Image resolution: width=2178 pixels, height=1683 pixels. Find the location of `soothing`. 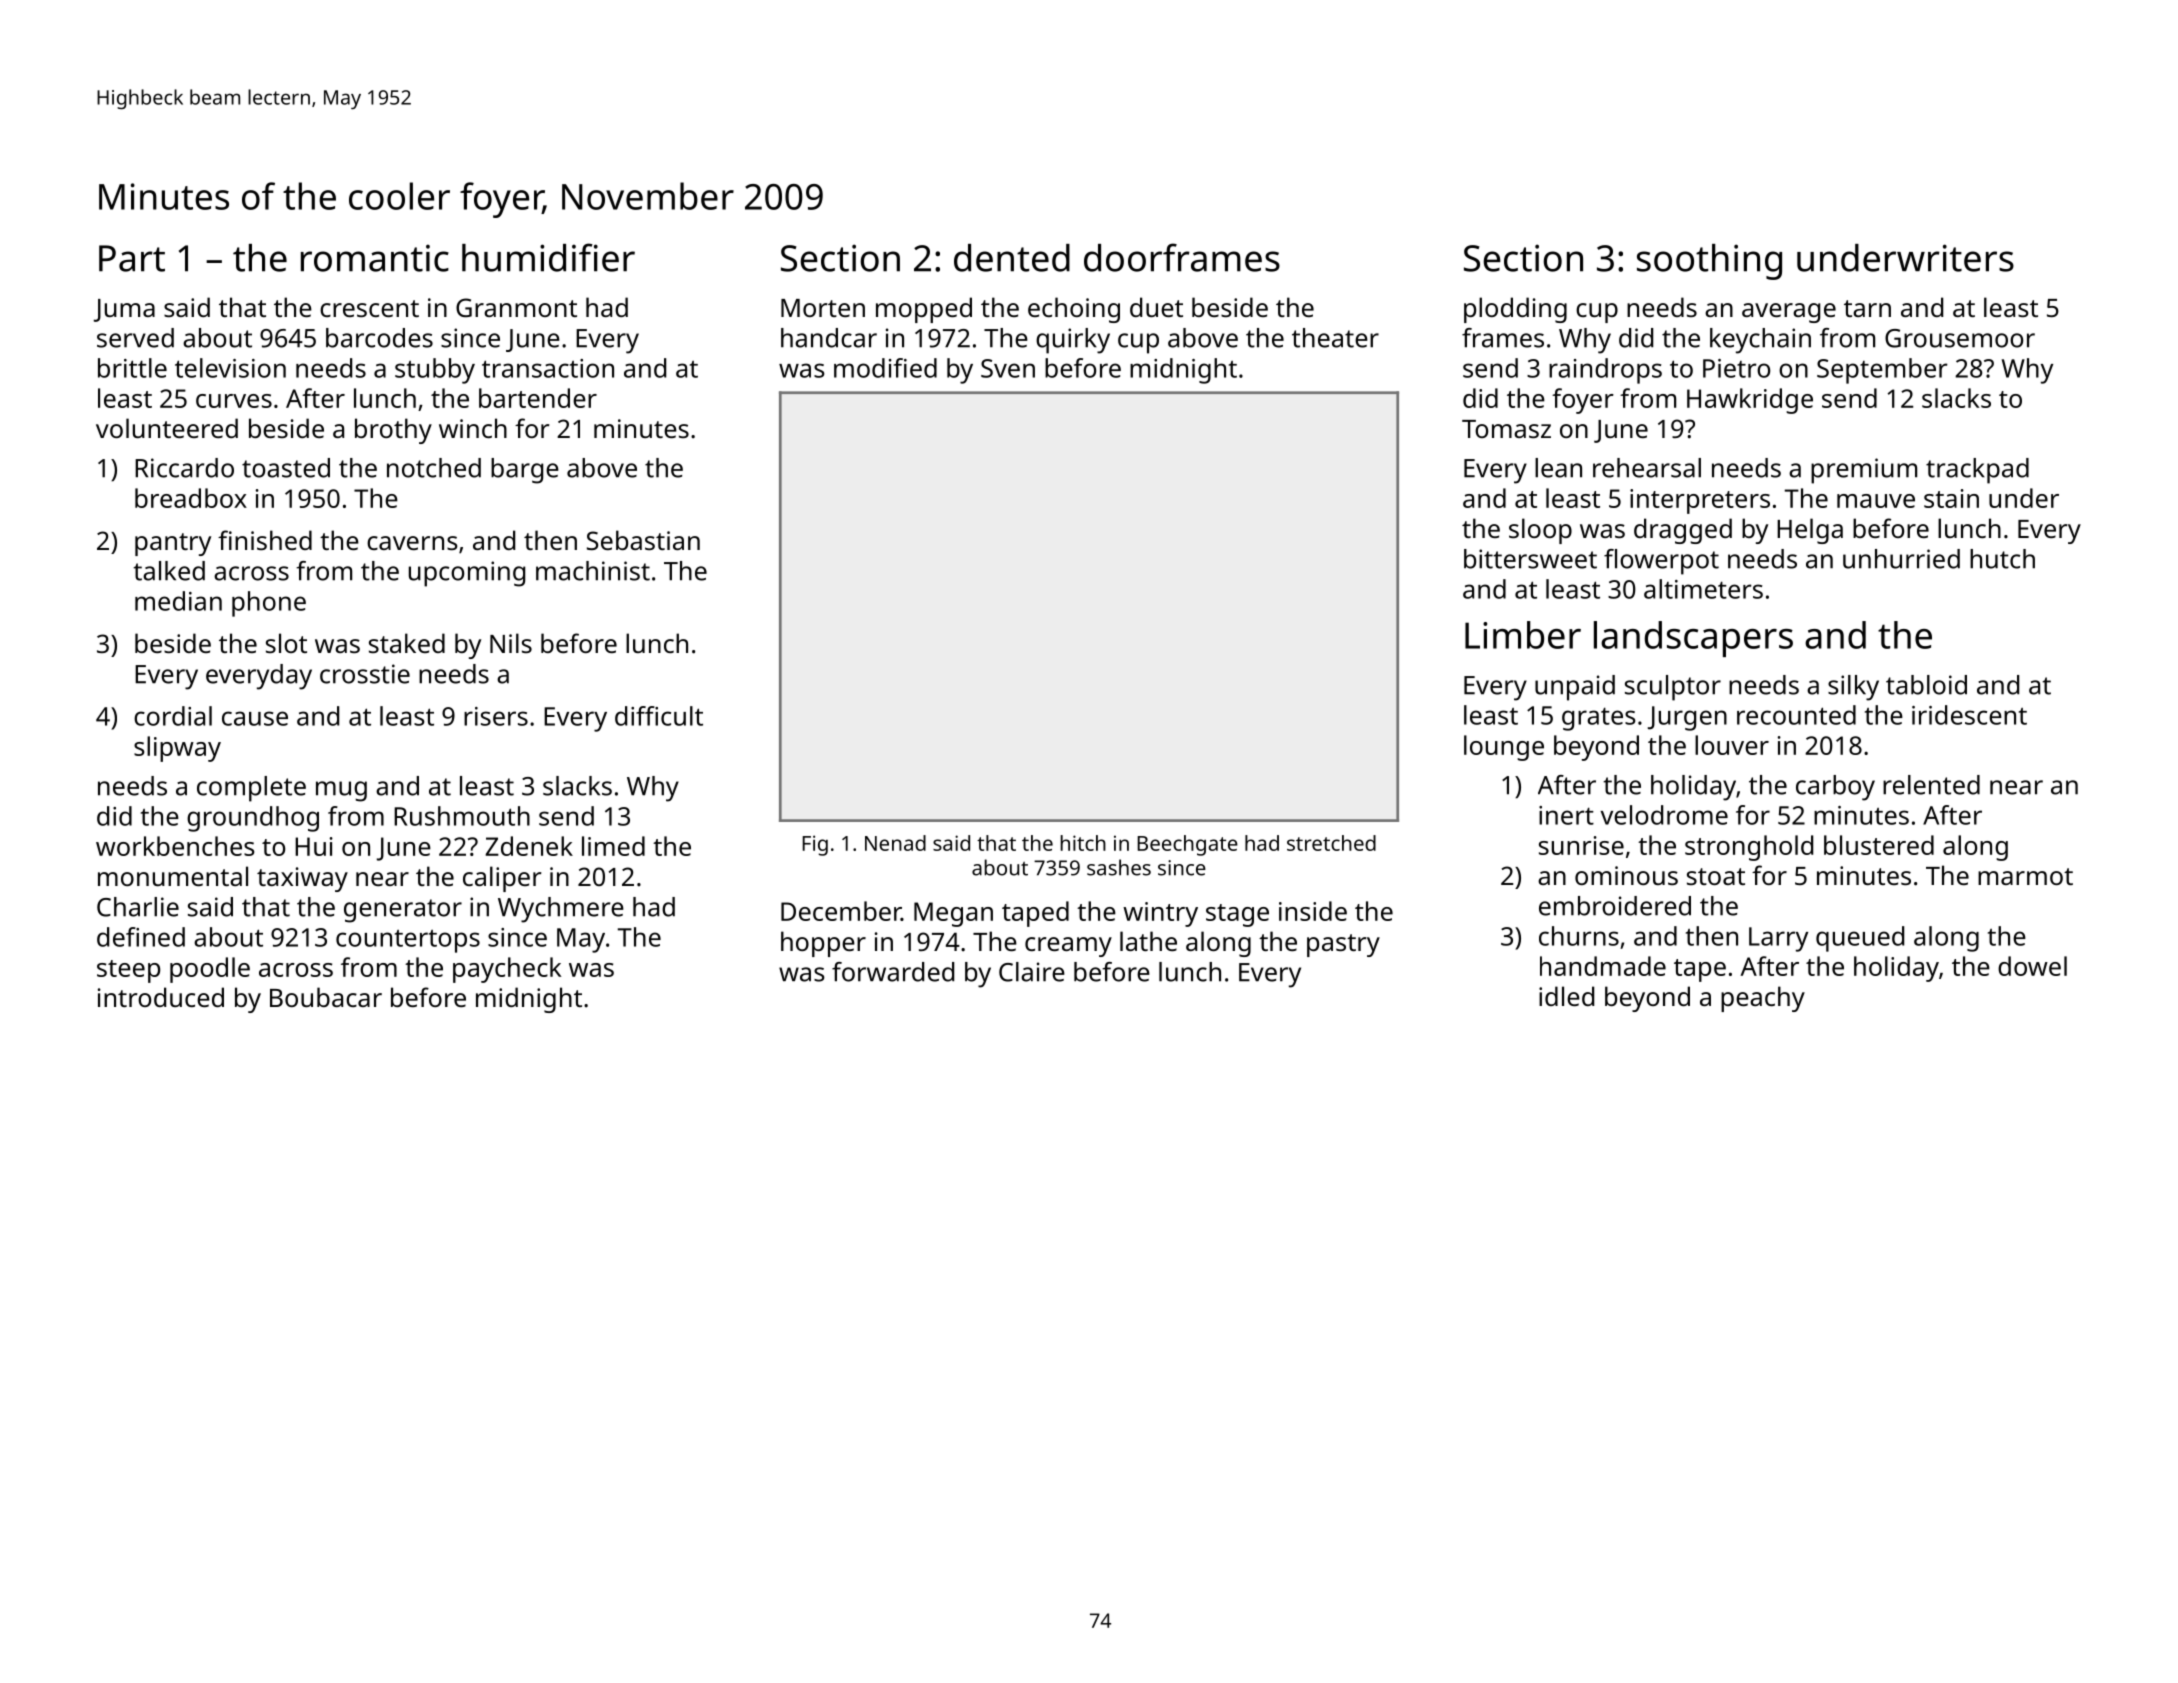

soothing is located at coordinates (1709, 262).
